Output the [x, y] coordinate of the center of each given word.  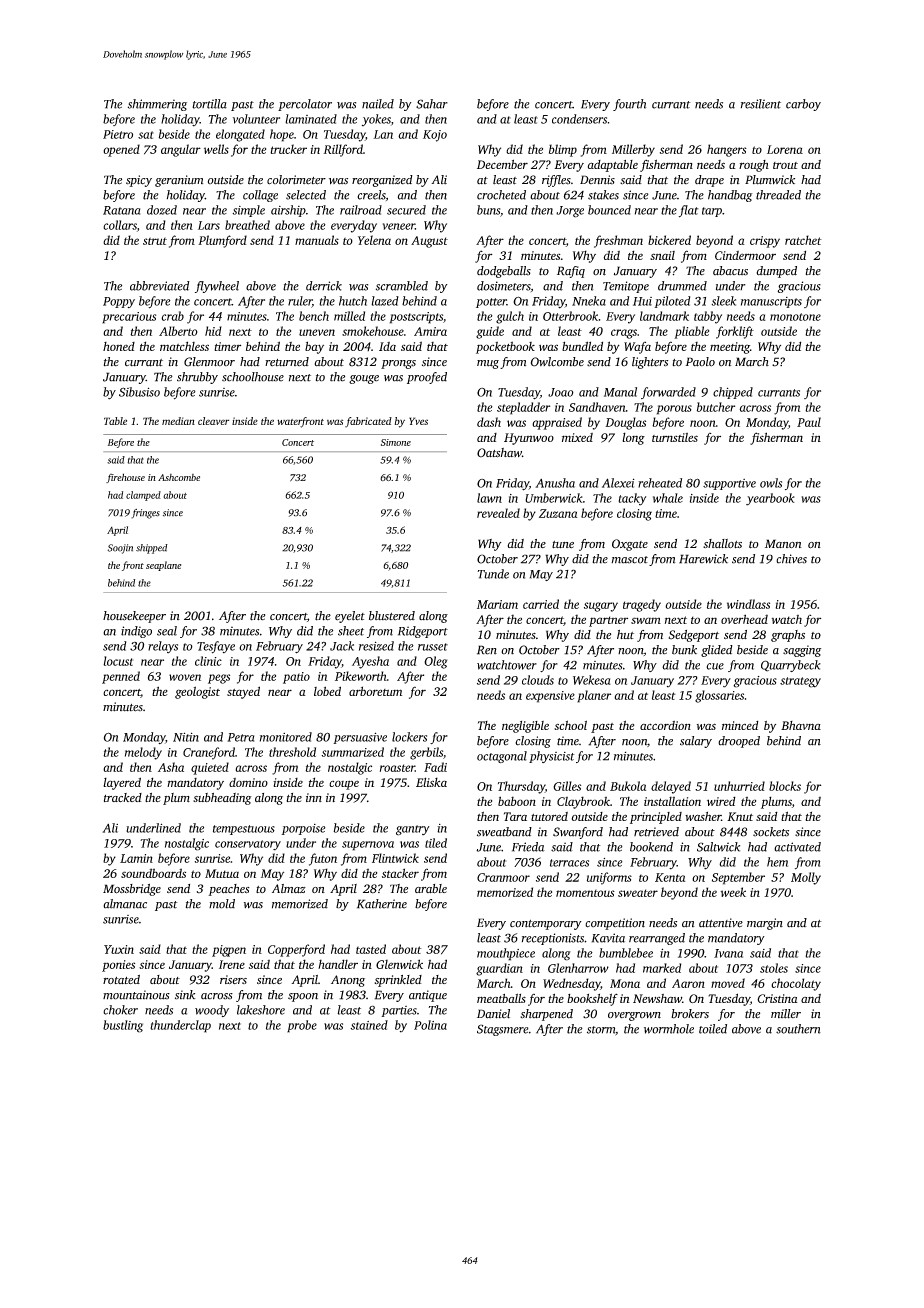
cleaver [213, 421]
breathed [247, 225]
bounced [609, 210]
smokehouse [373, 331]
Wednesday [571, 984]
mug [488, 364]
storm [601, 1030]
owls [771, 483]
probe [302, 1026]
